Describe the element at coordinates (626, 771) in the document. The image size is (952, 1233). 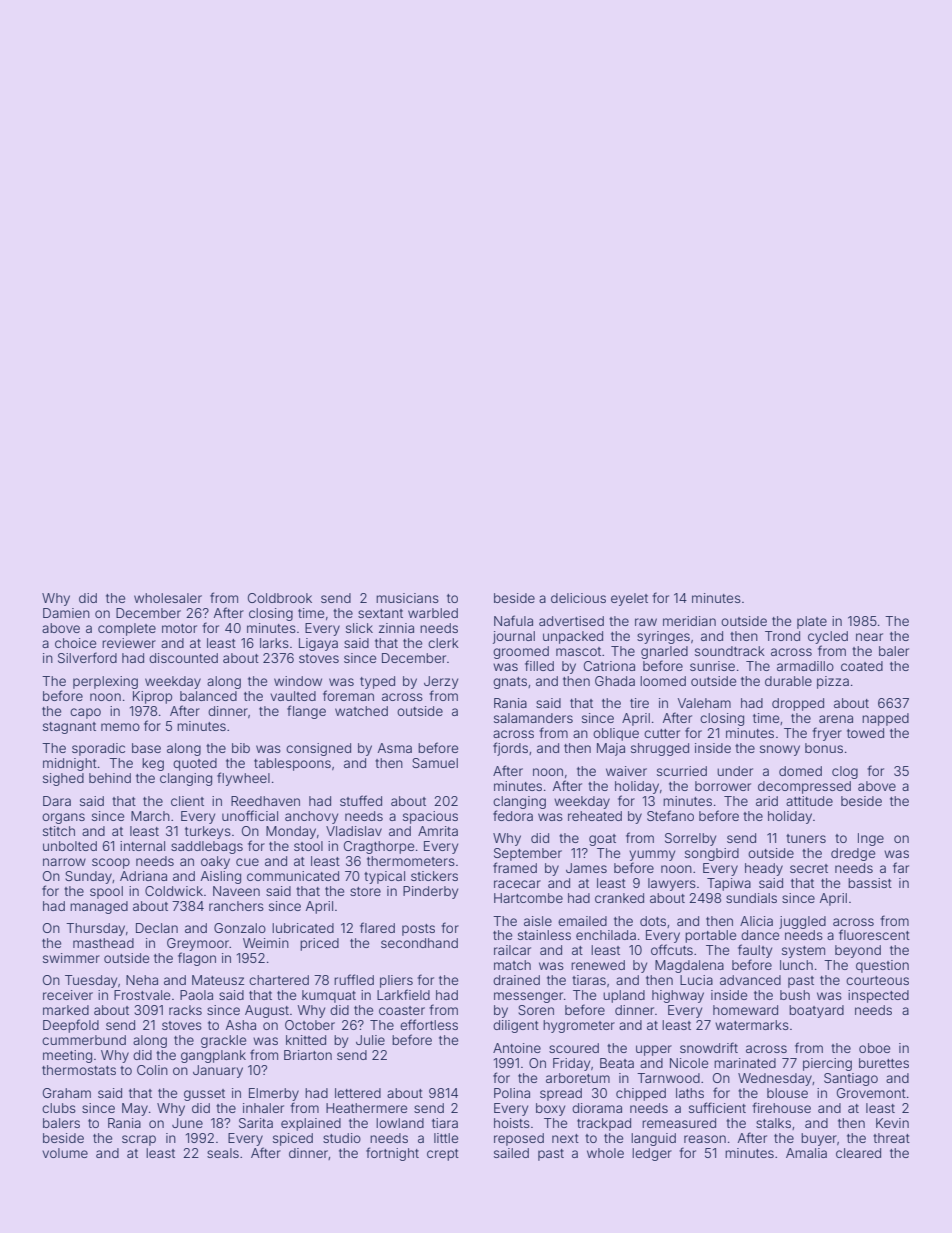
I see `waiver` at that location.
